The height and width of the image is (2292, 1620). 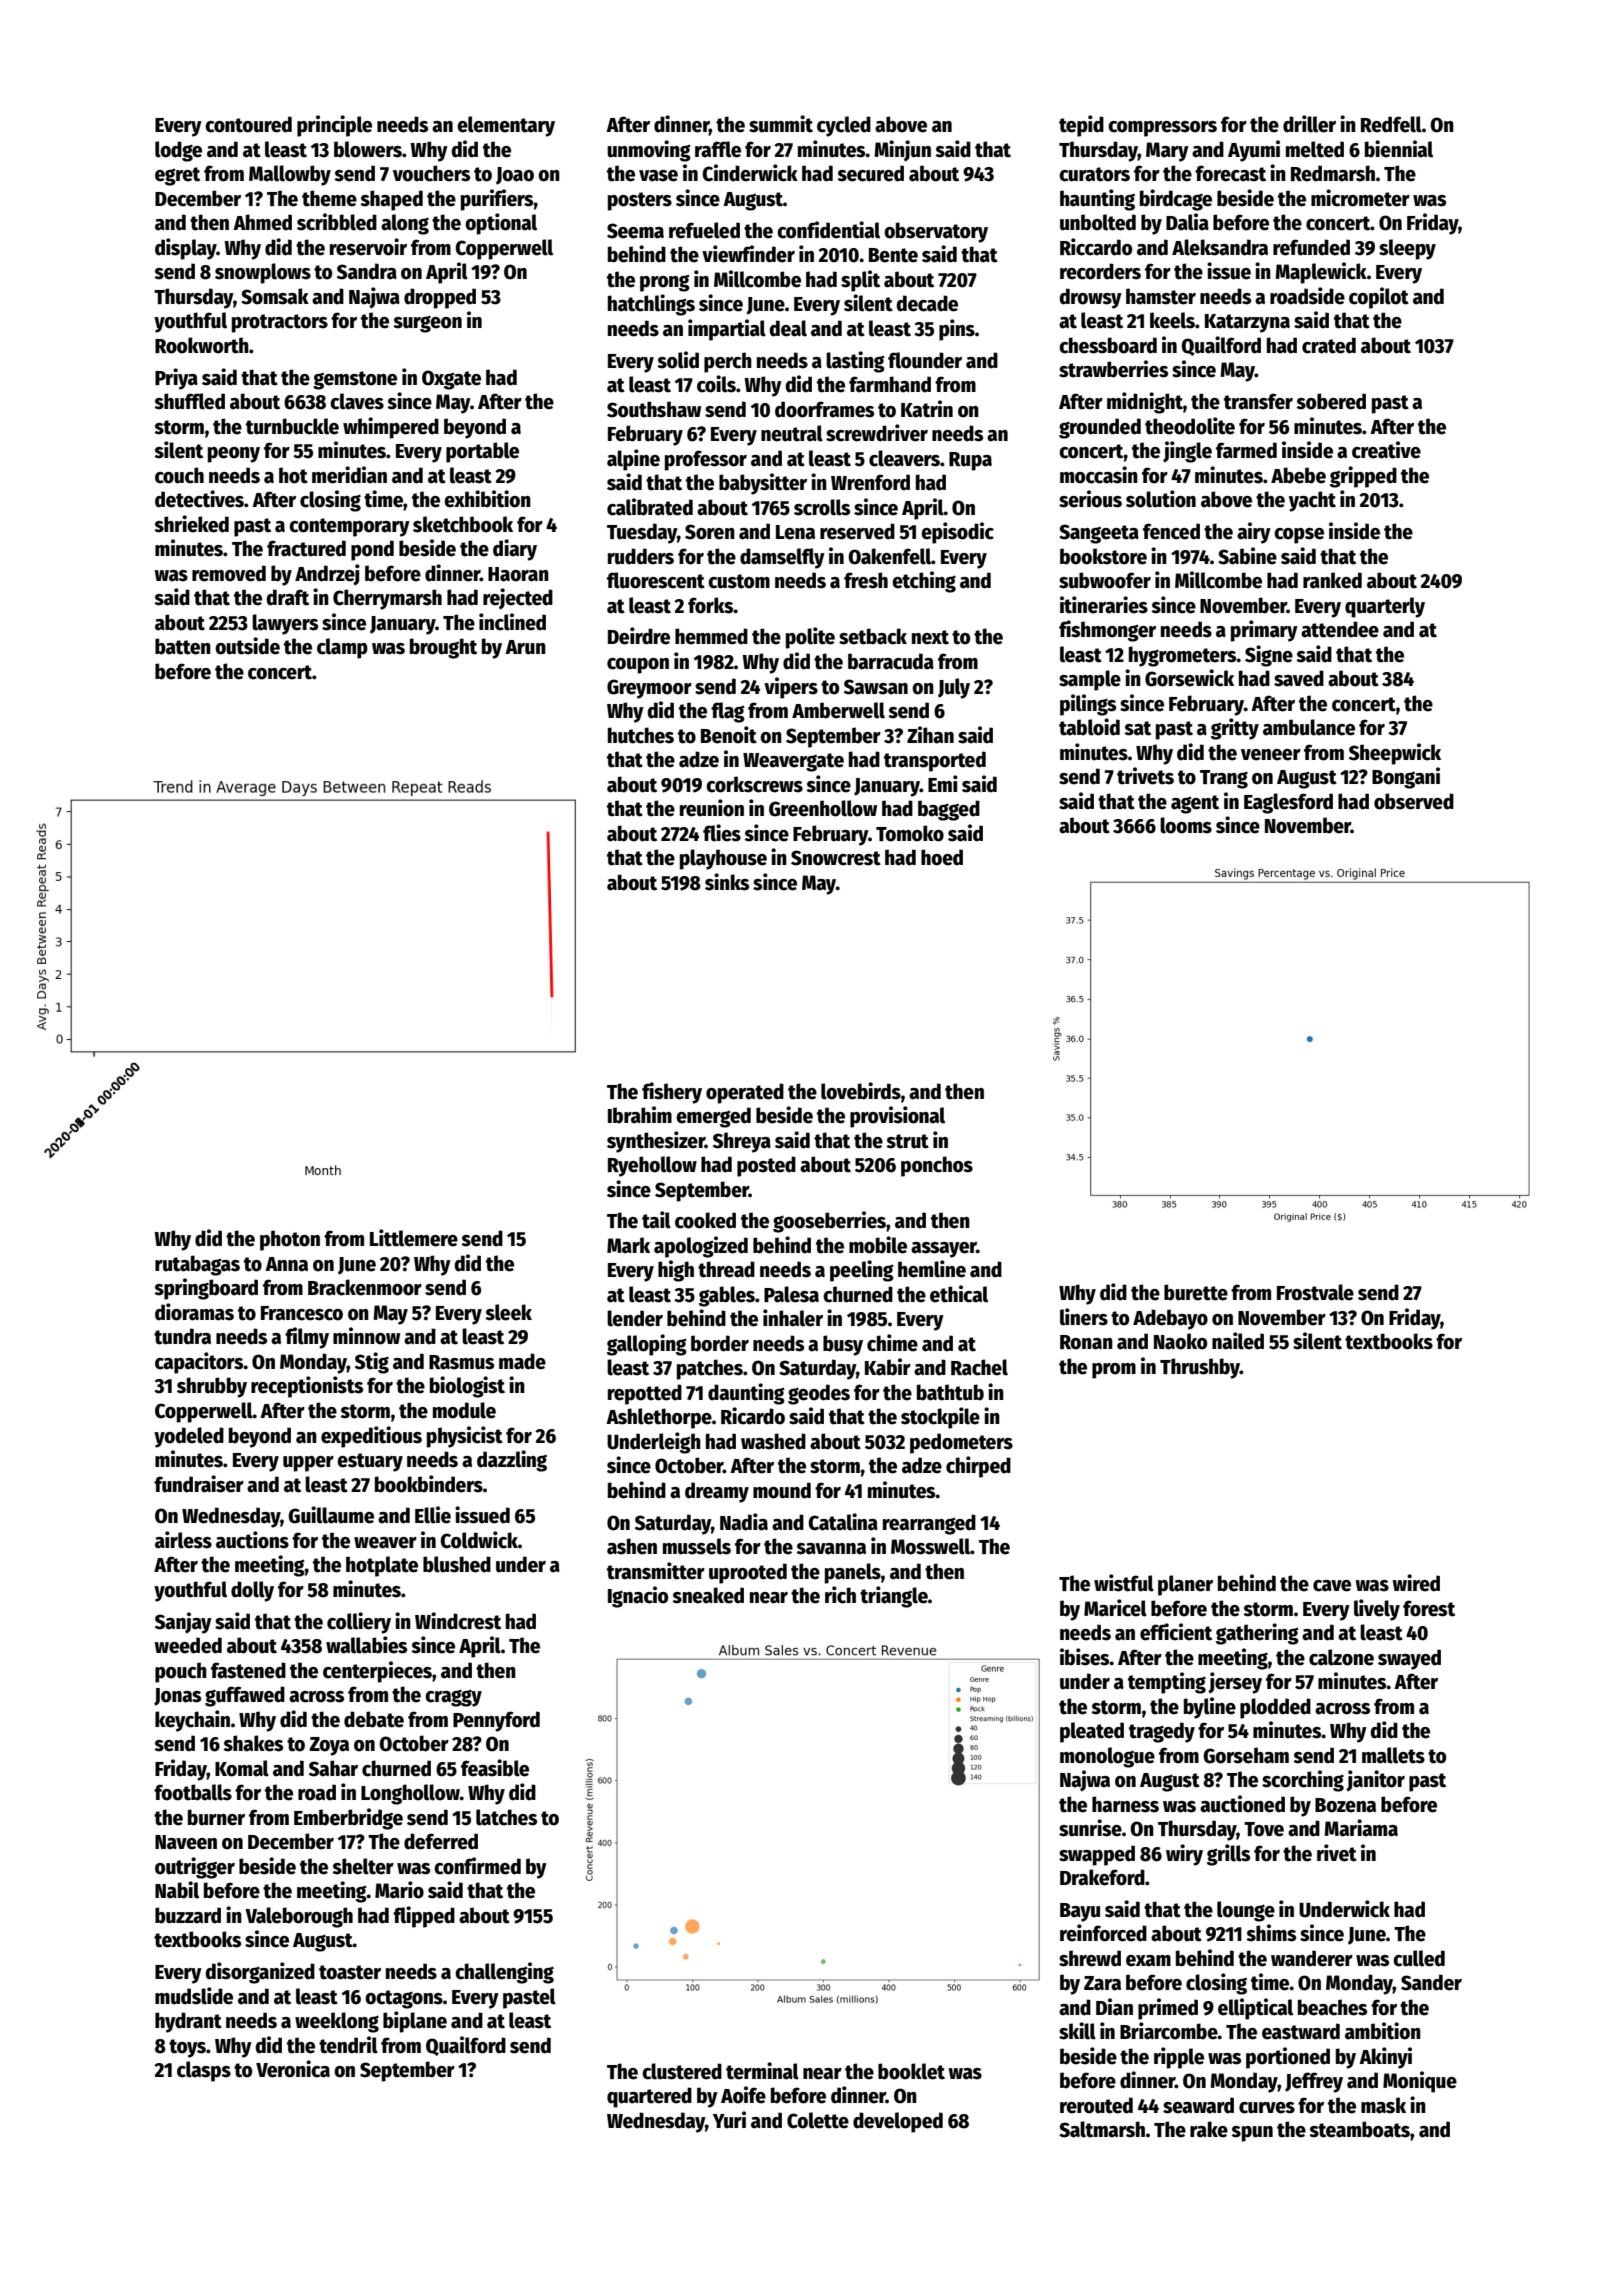 I want to click on Redfell, so click(x=1391, y=124).
